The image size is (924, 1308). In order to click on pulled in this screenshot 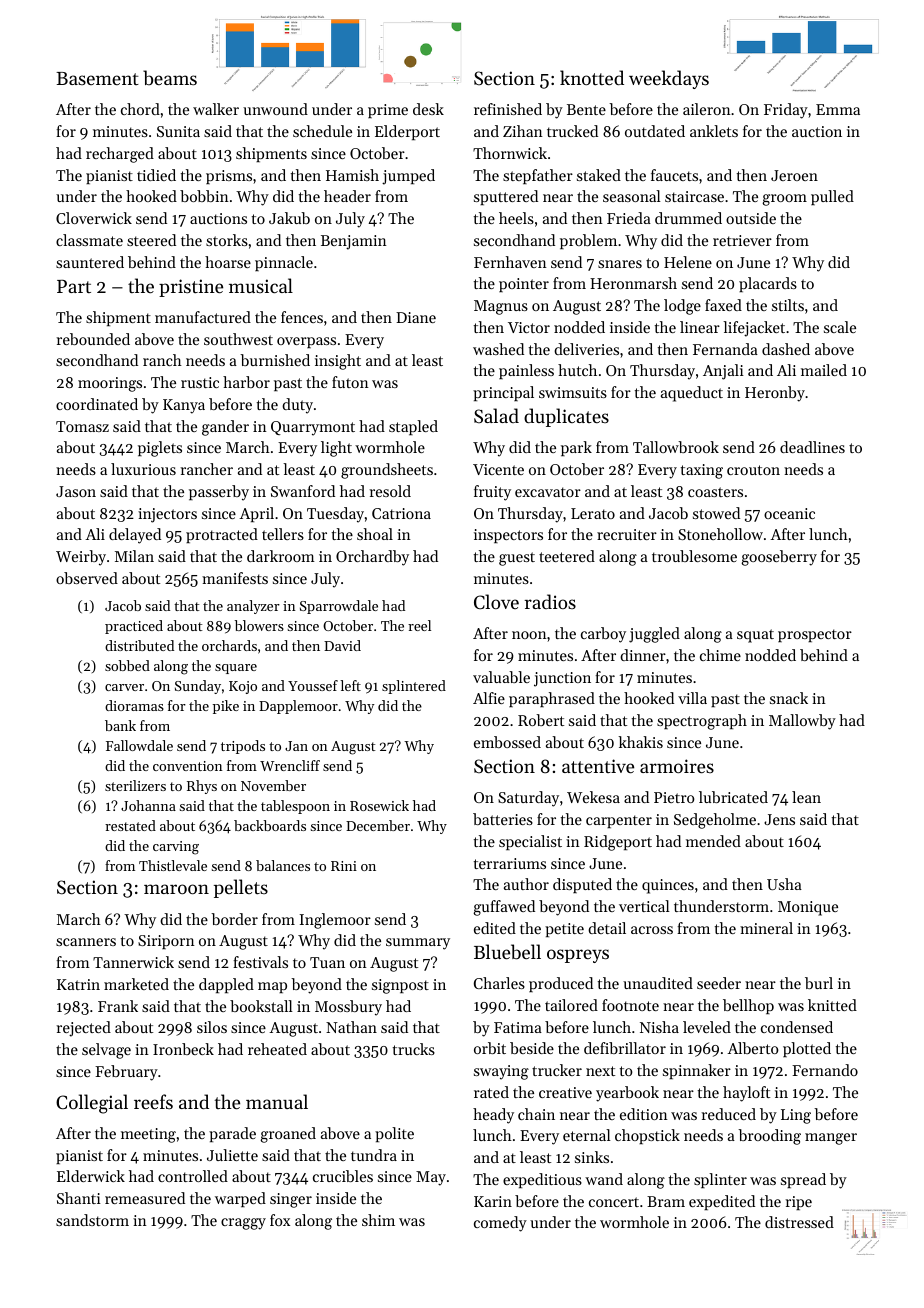, I will do `click(832, 197)`.
